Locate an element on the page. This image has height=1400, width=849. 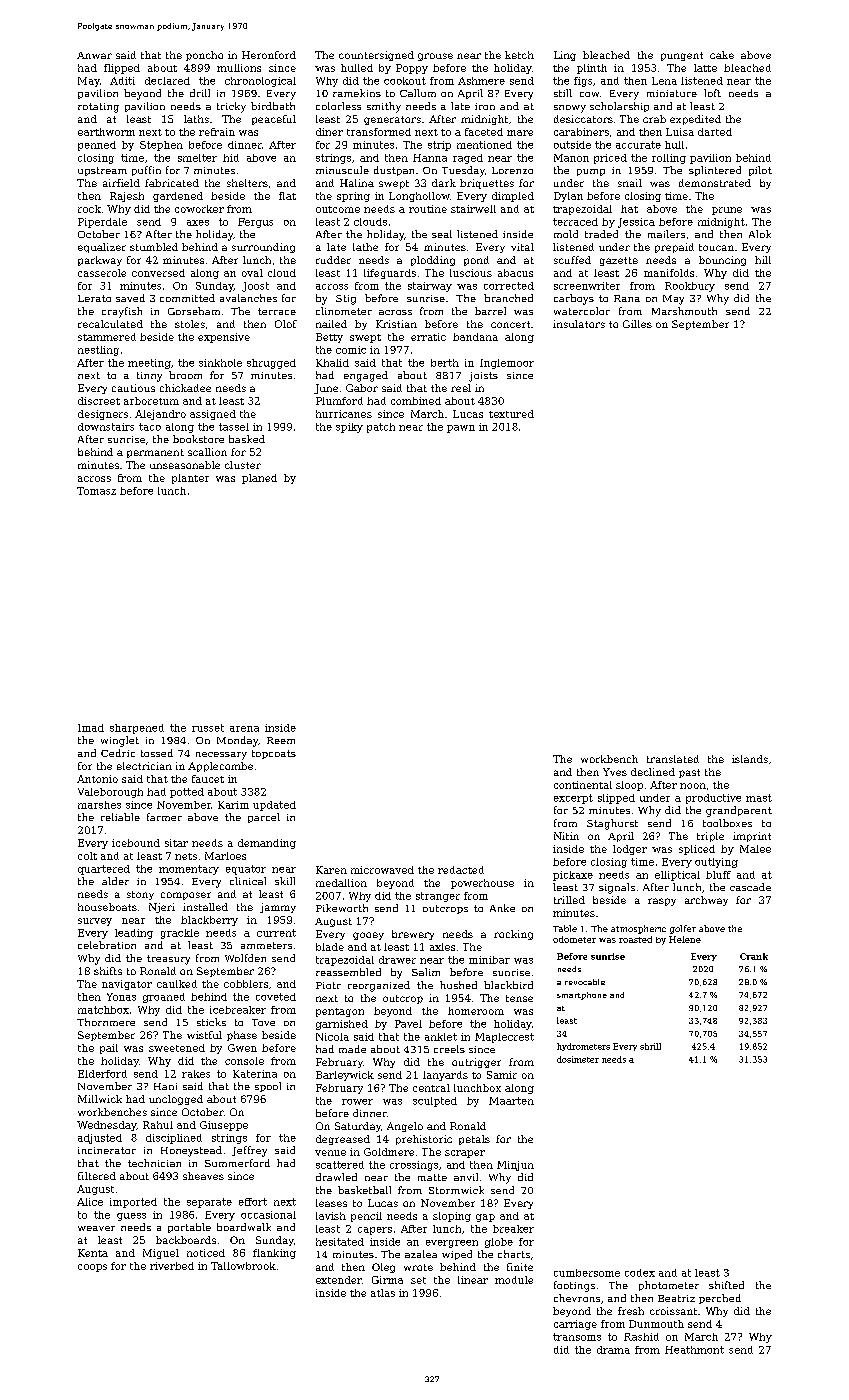
charts is located at coordinates (514, 1254).
